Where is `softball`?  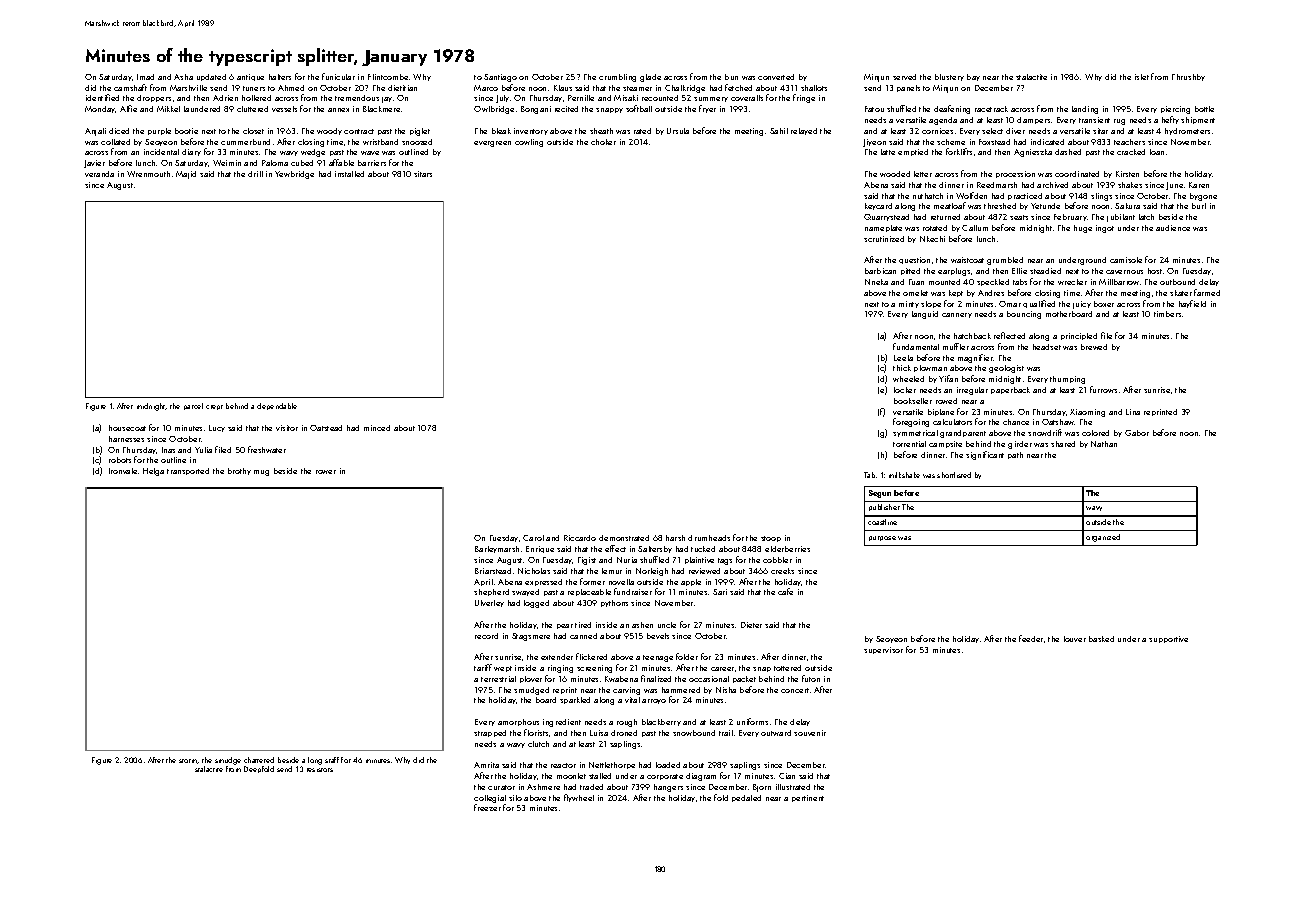
softball is located at coordinates (639, 108).
